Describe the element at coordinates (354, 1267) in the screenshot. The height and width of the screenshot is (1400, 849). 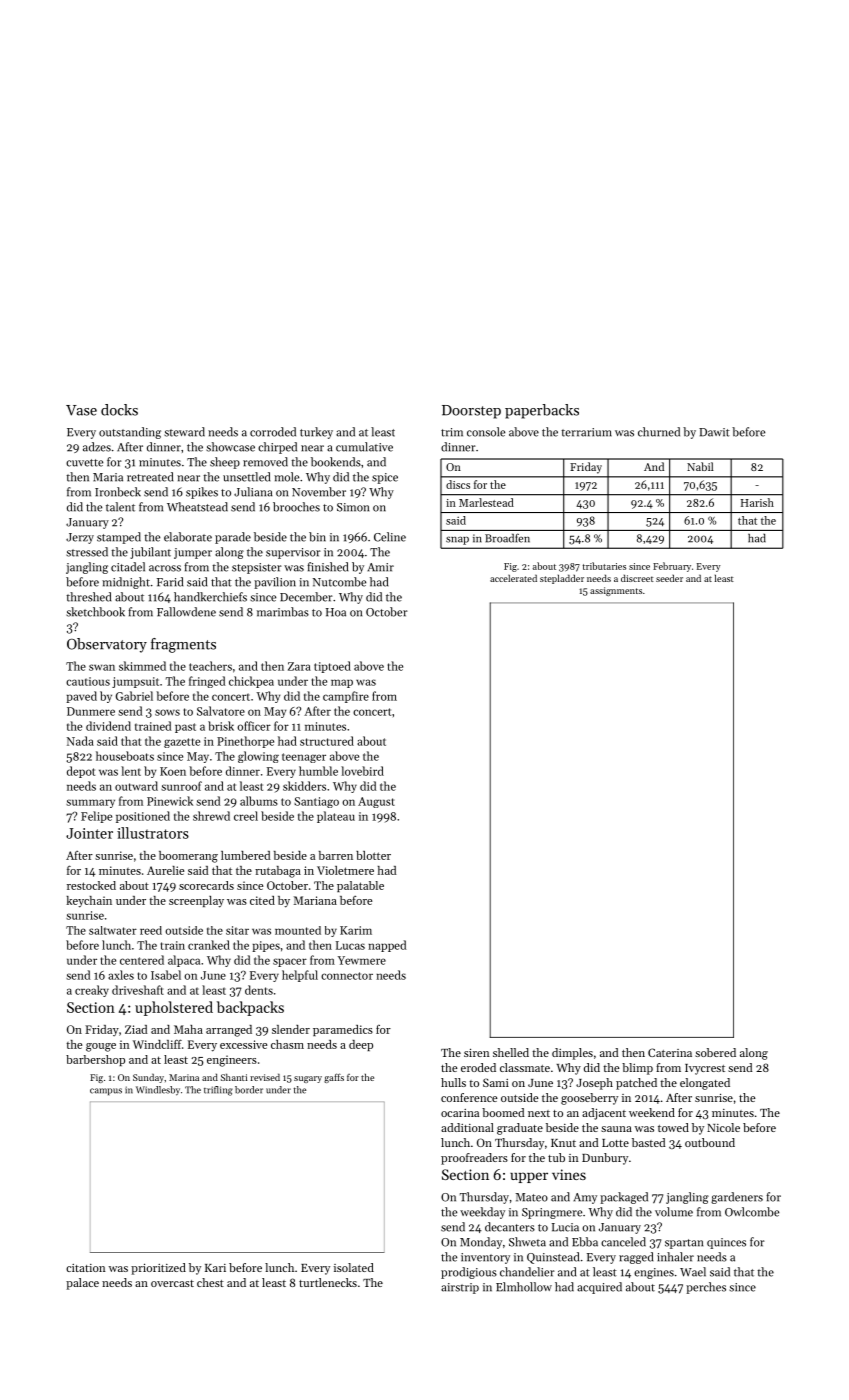
I see `isolated` at that location.
